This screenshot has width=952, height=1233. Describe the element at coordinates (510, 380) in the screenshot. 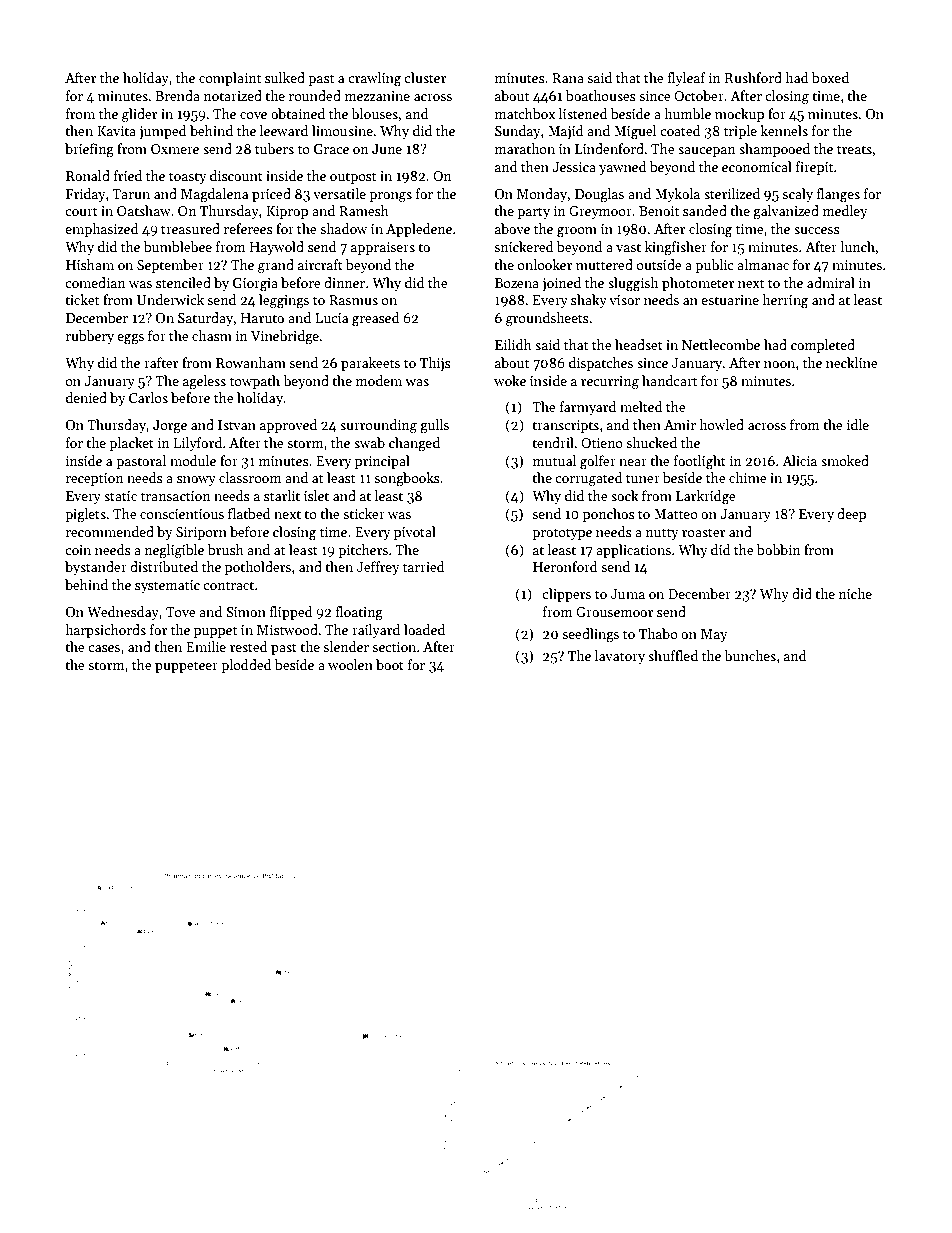

I see `woke` at that location.
